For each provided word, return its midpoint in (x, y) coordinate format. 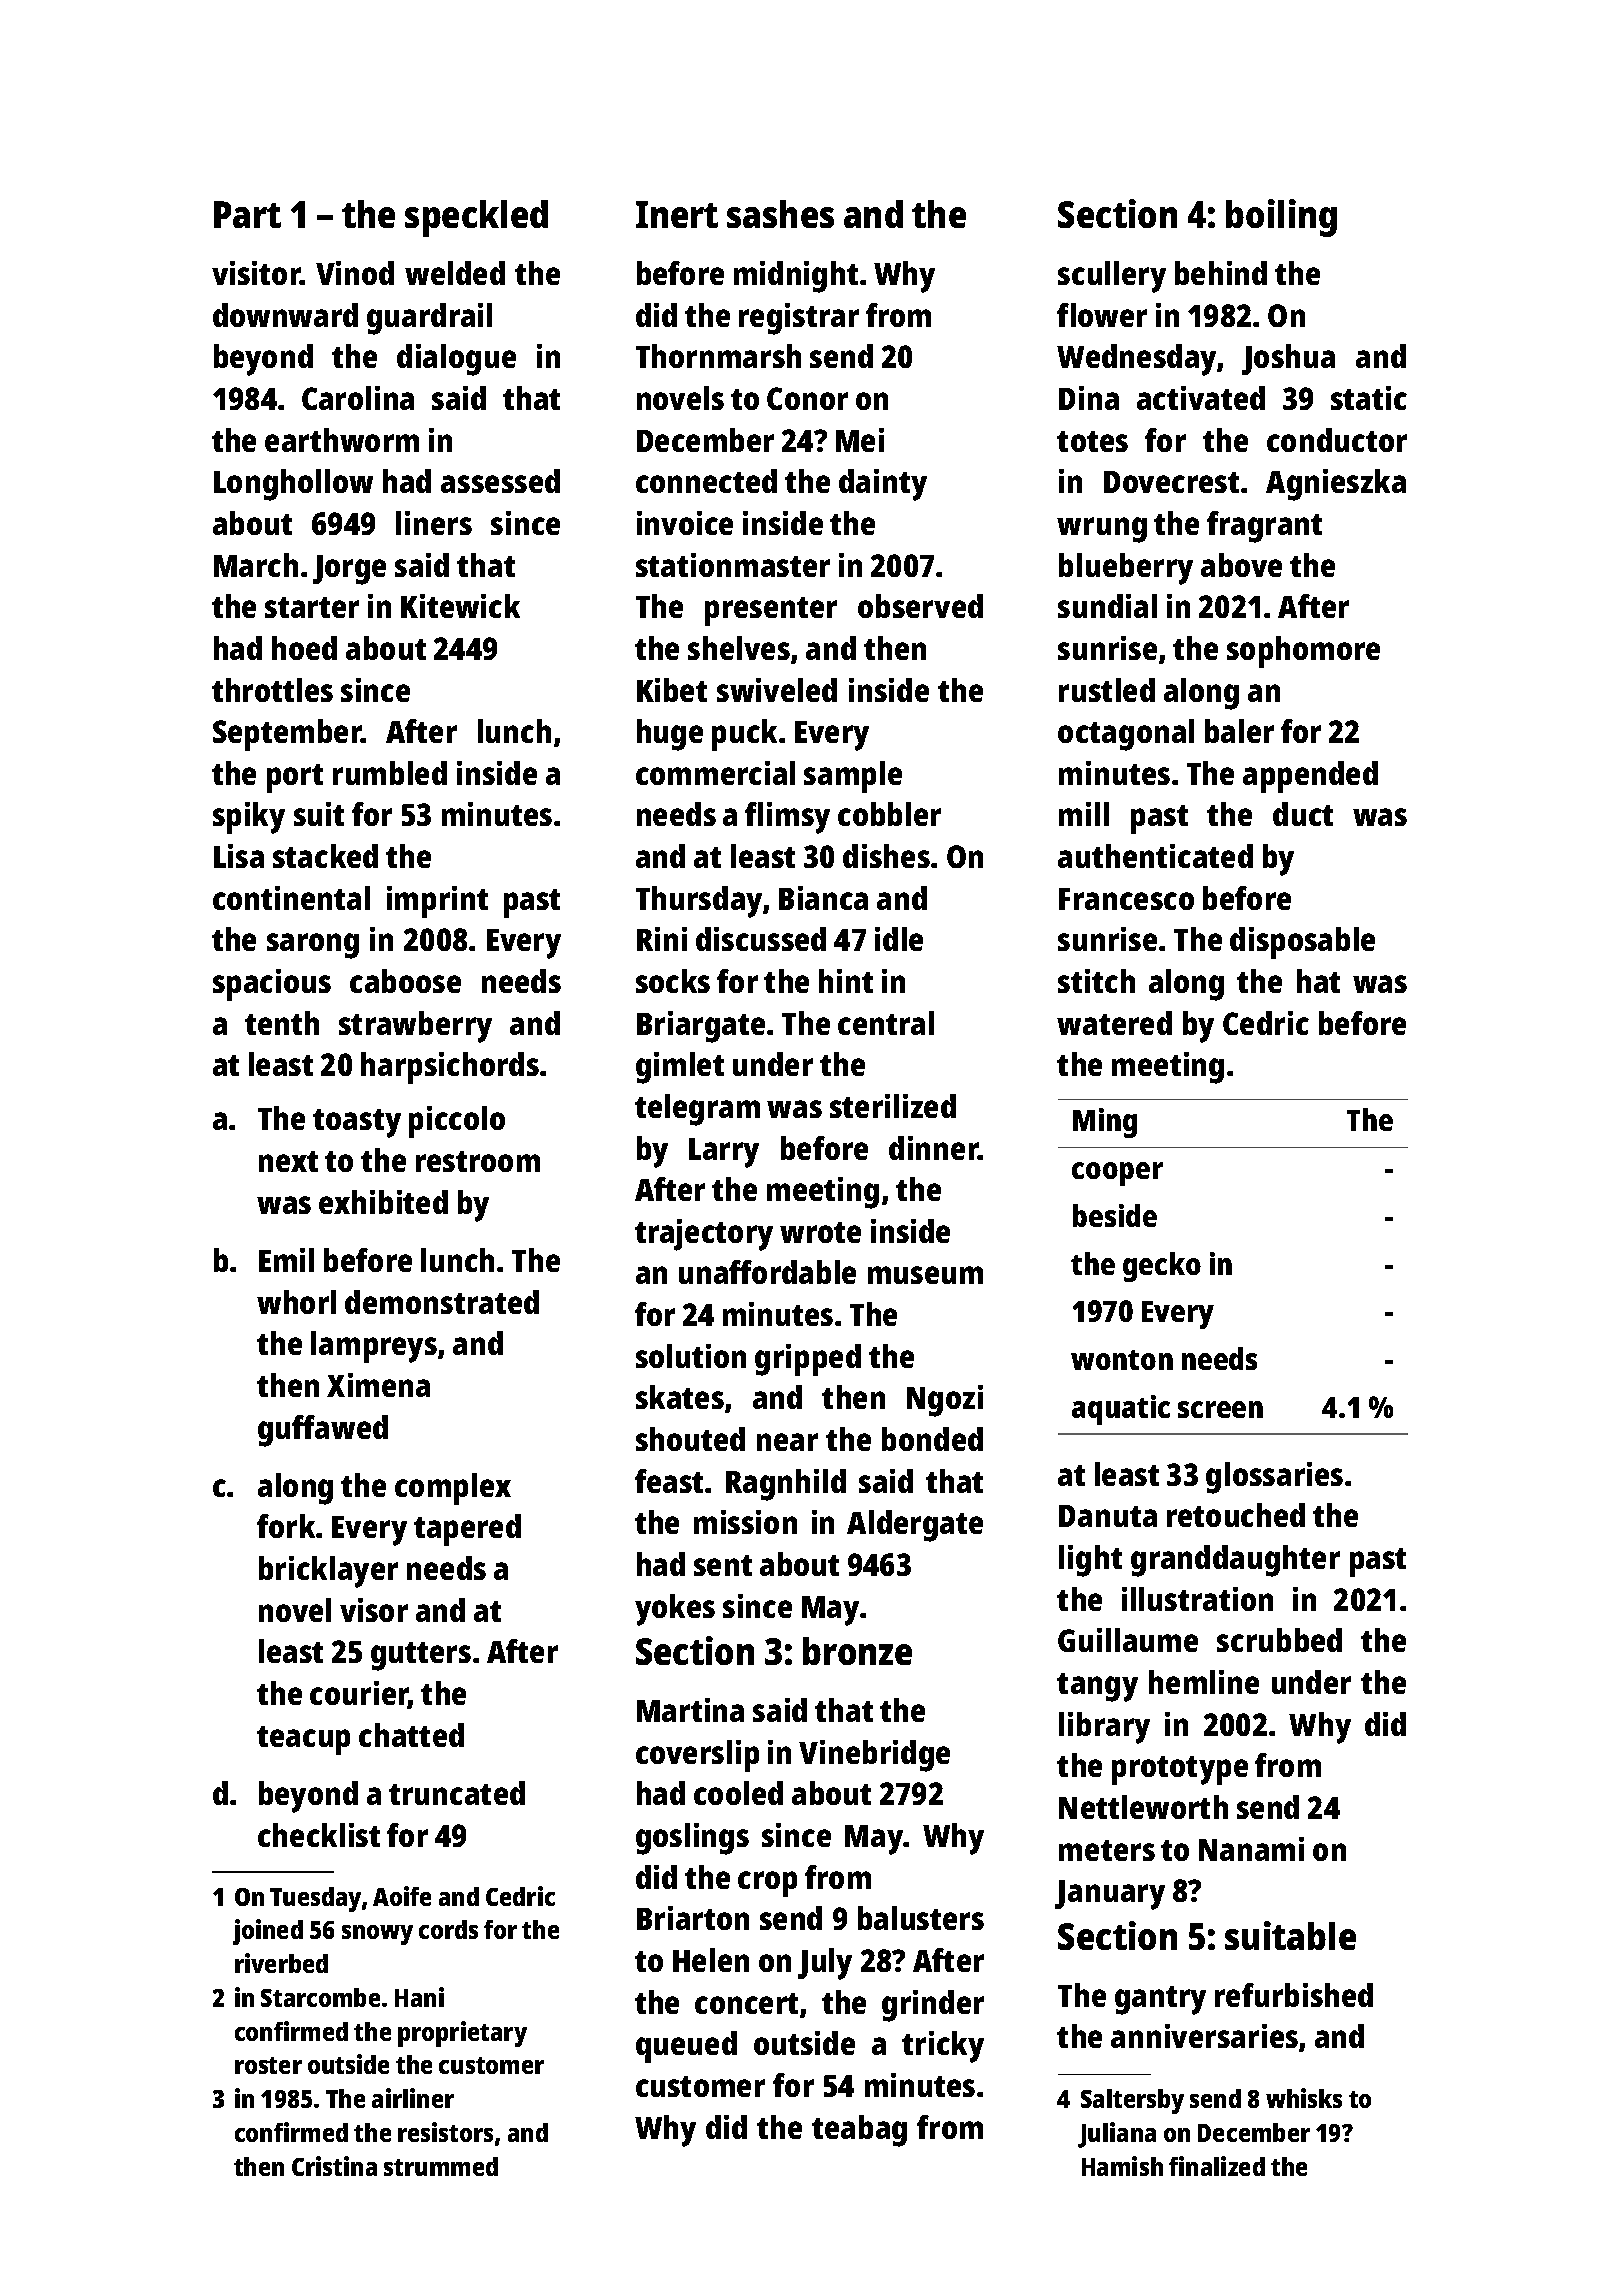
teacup (303, 1740)
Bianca (823, 898)
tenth (282, 1023)
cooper (1117, 1174)
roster (268, 2065)
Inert (677, 214)
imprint (437, 902)
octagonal (1126, 735)
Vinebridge (874, 1756)
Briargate (701, 1027)
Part (247, 214)
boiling (1281, 218)
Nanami (1251, 1849)
